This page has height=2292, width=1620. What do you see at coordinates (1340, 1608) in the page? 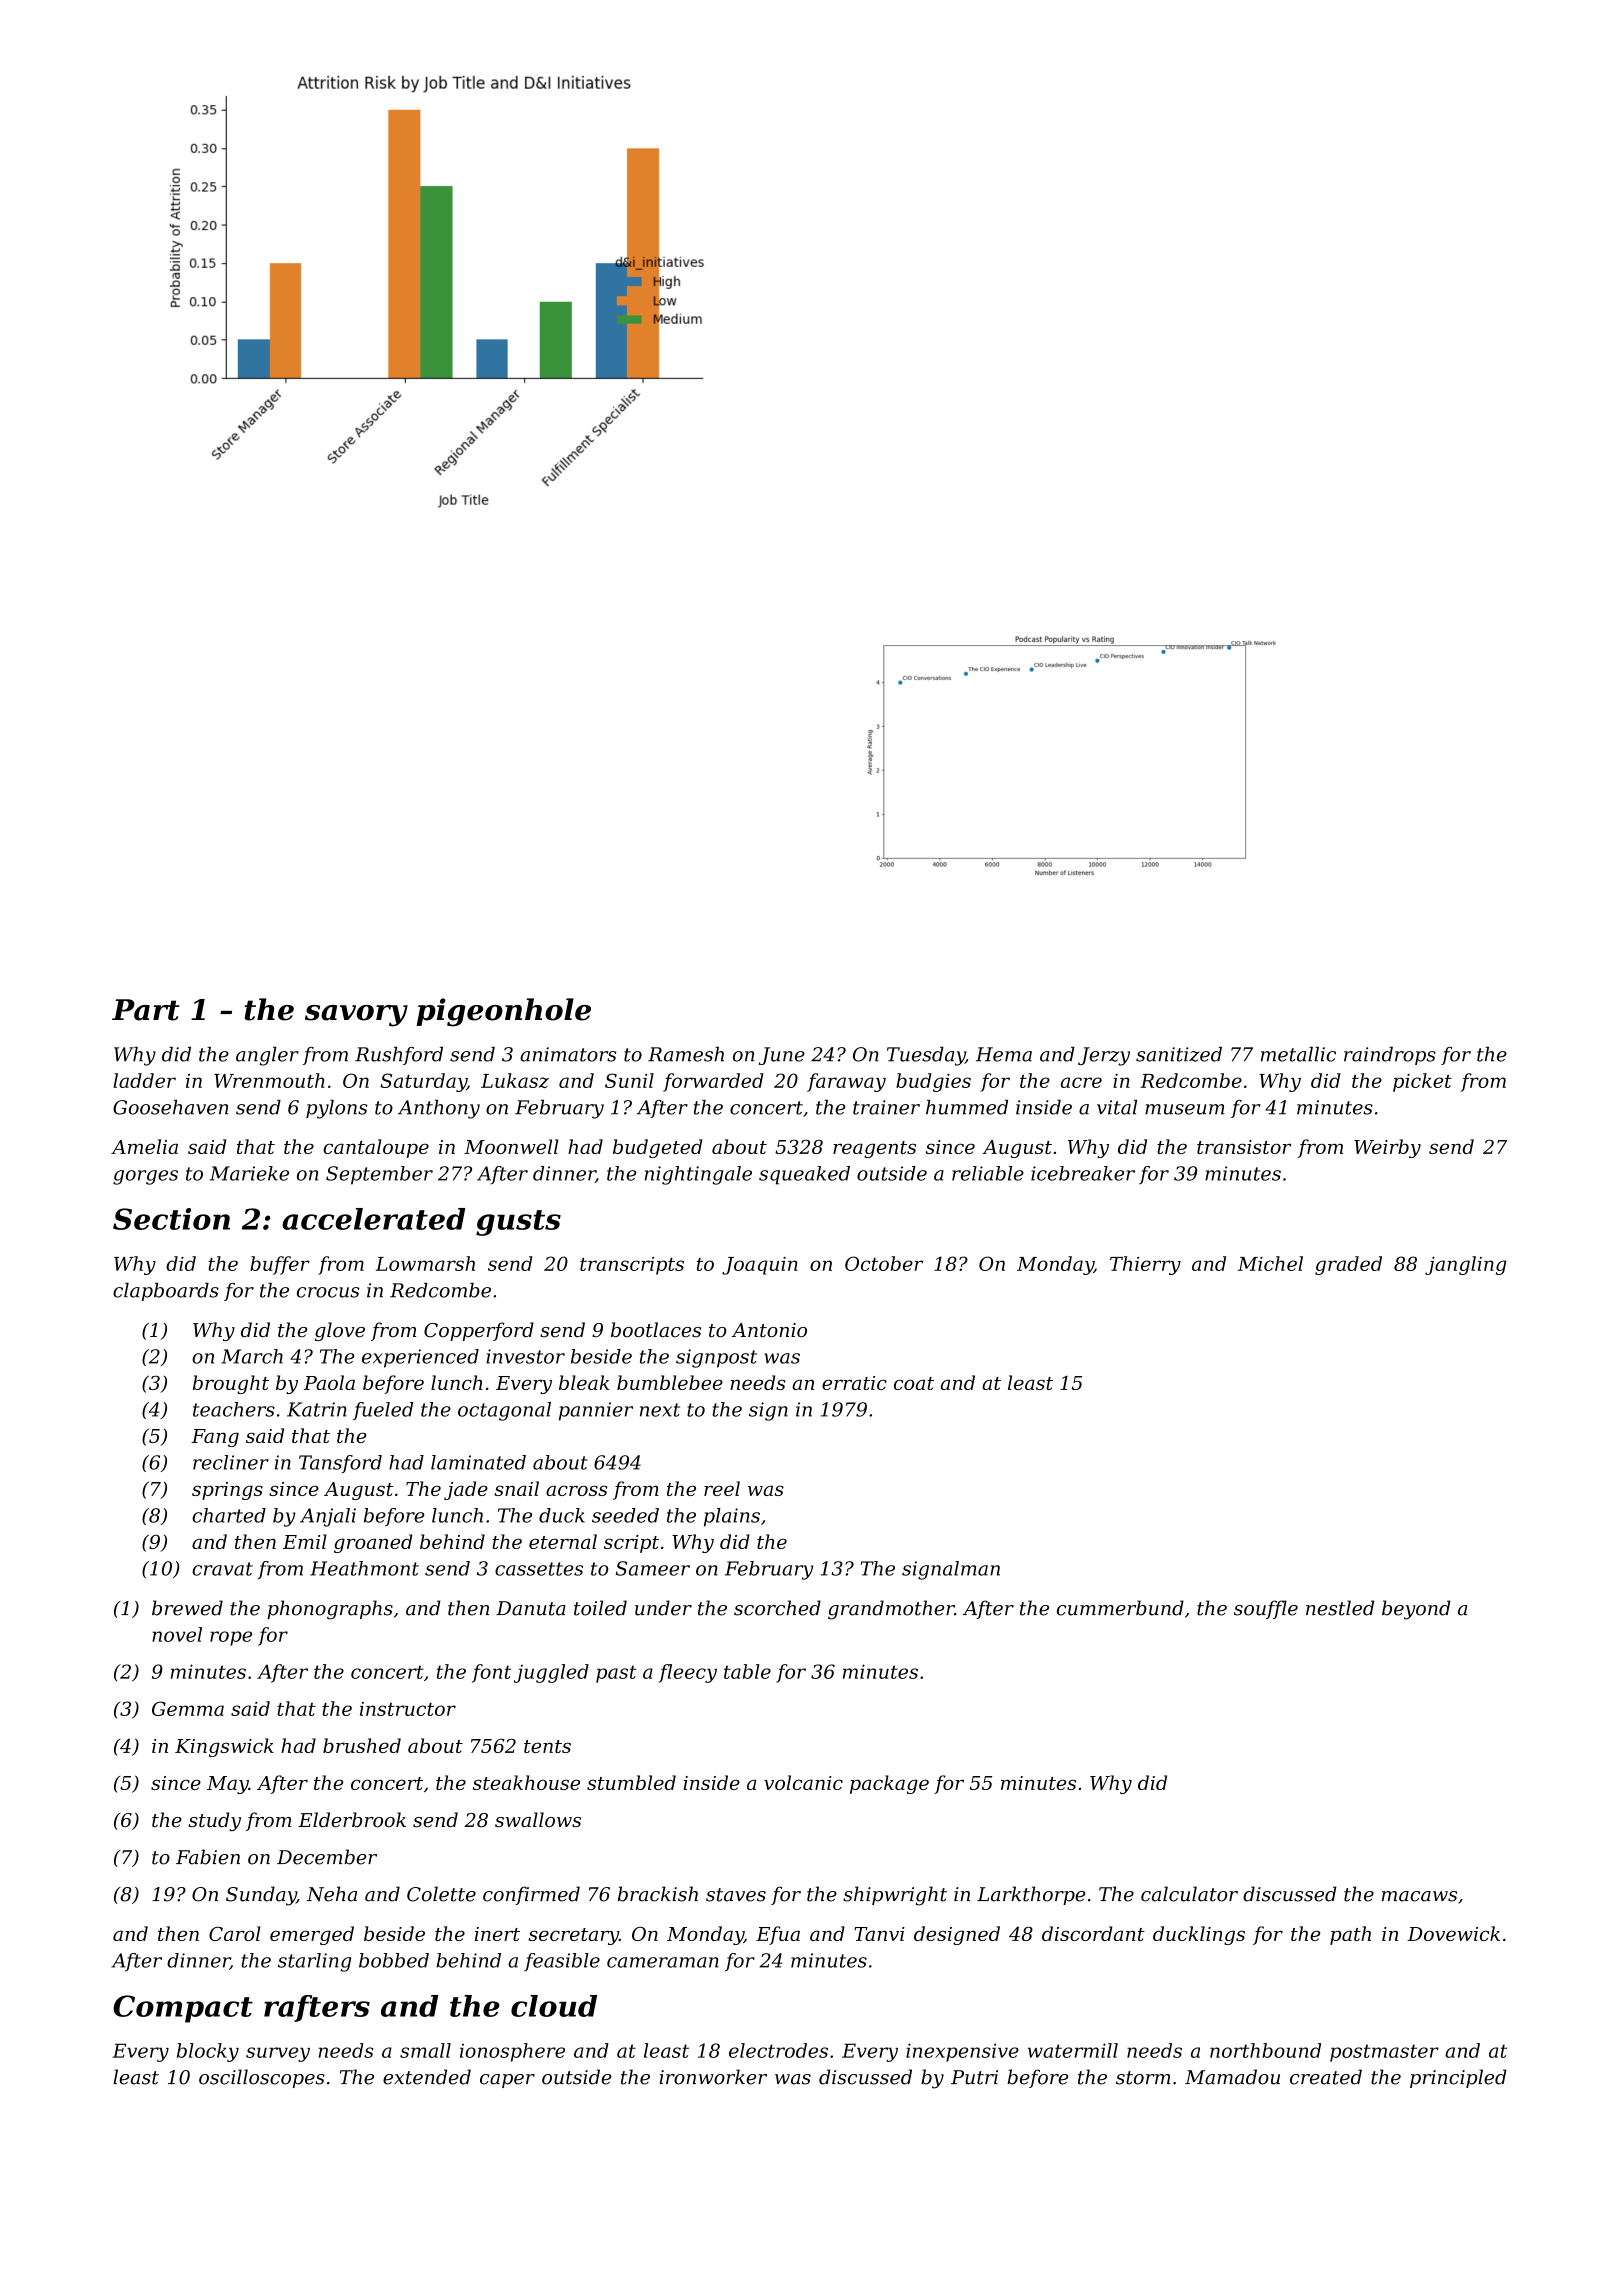
I see `nestled` at bounding box center [1340, 1608].
